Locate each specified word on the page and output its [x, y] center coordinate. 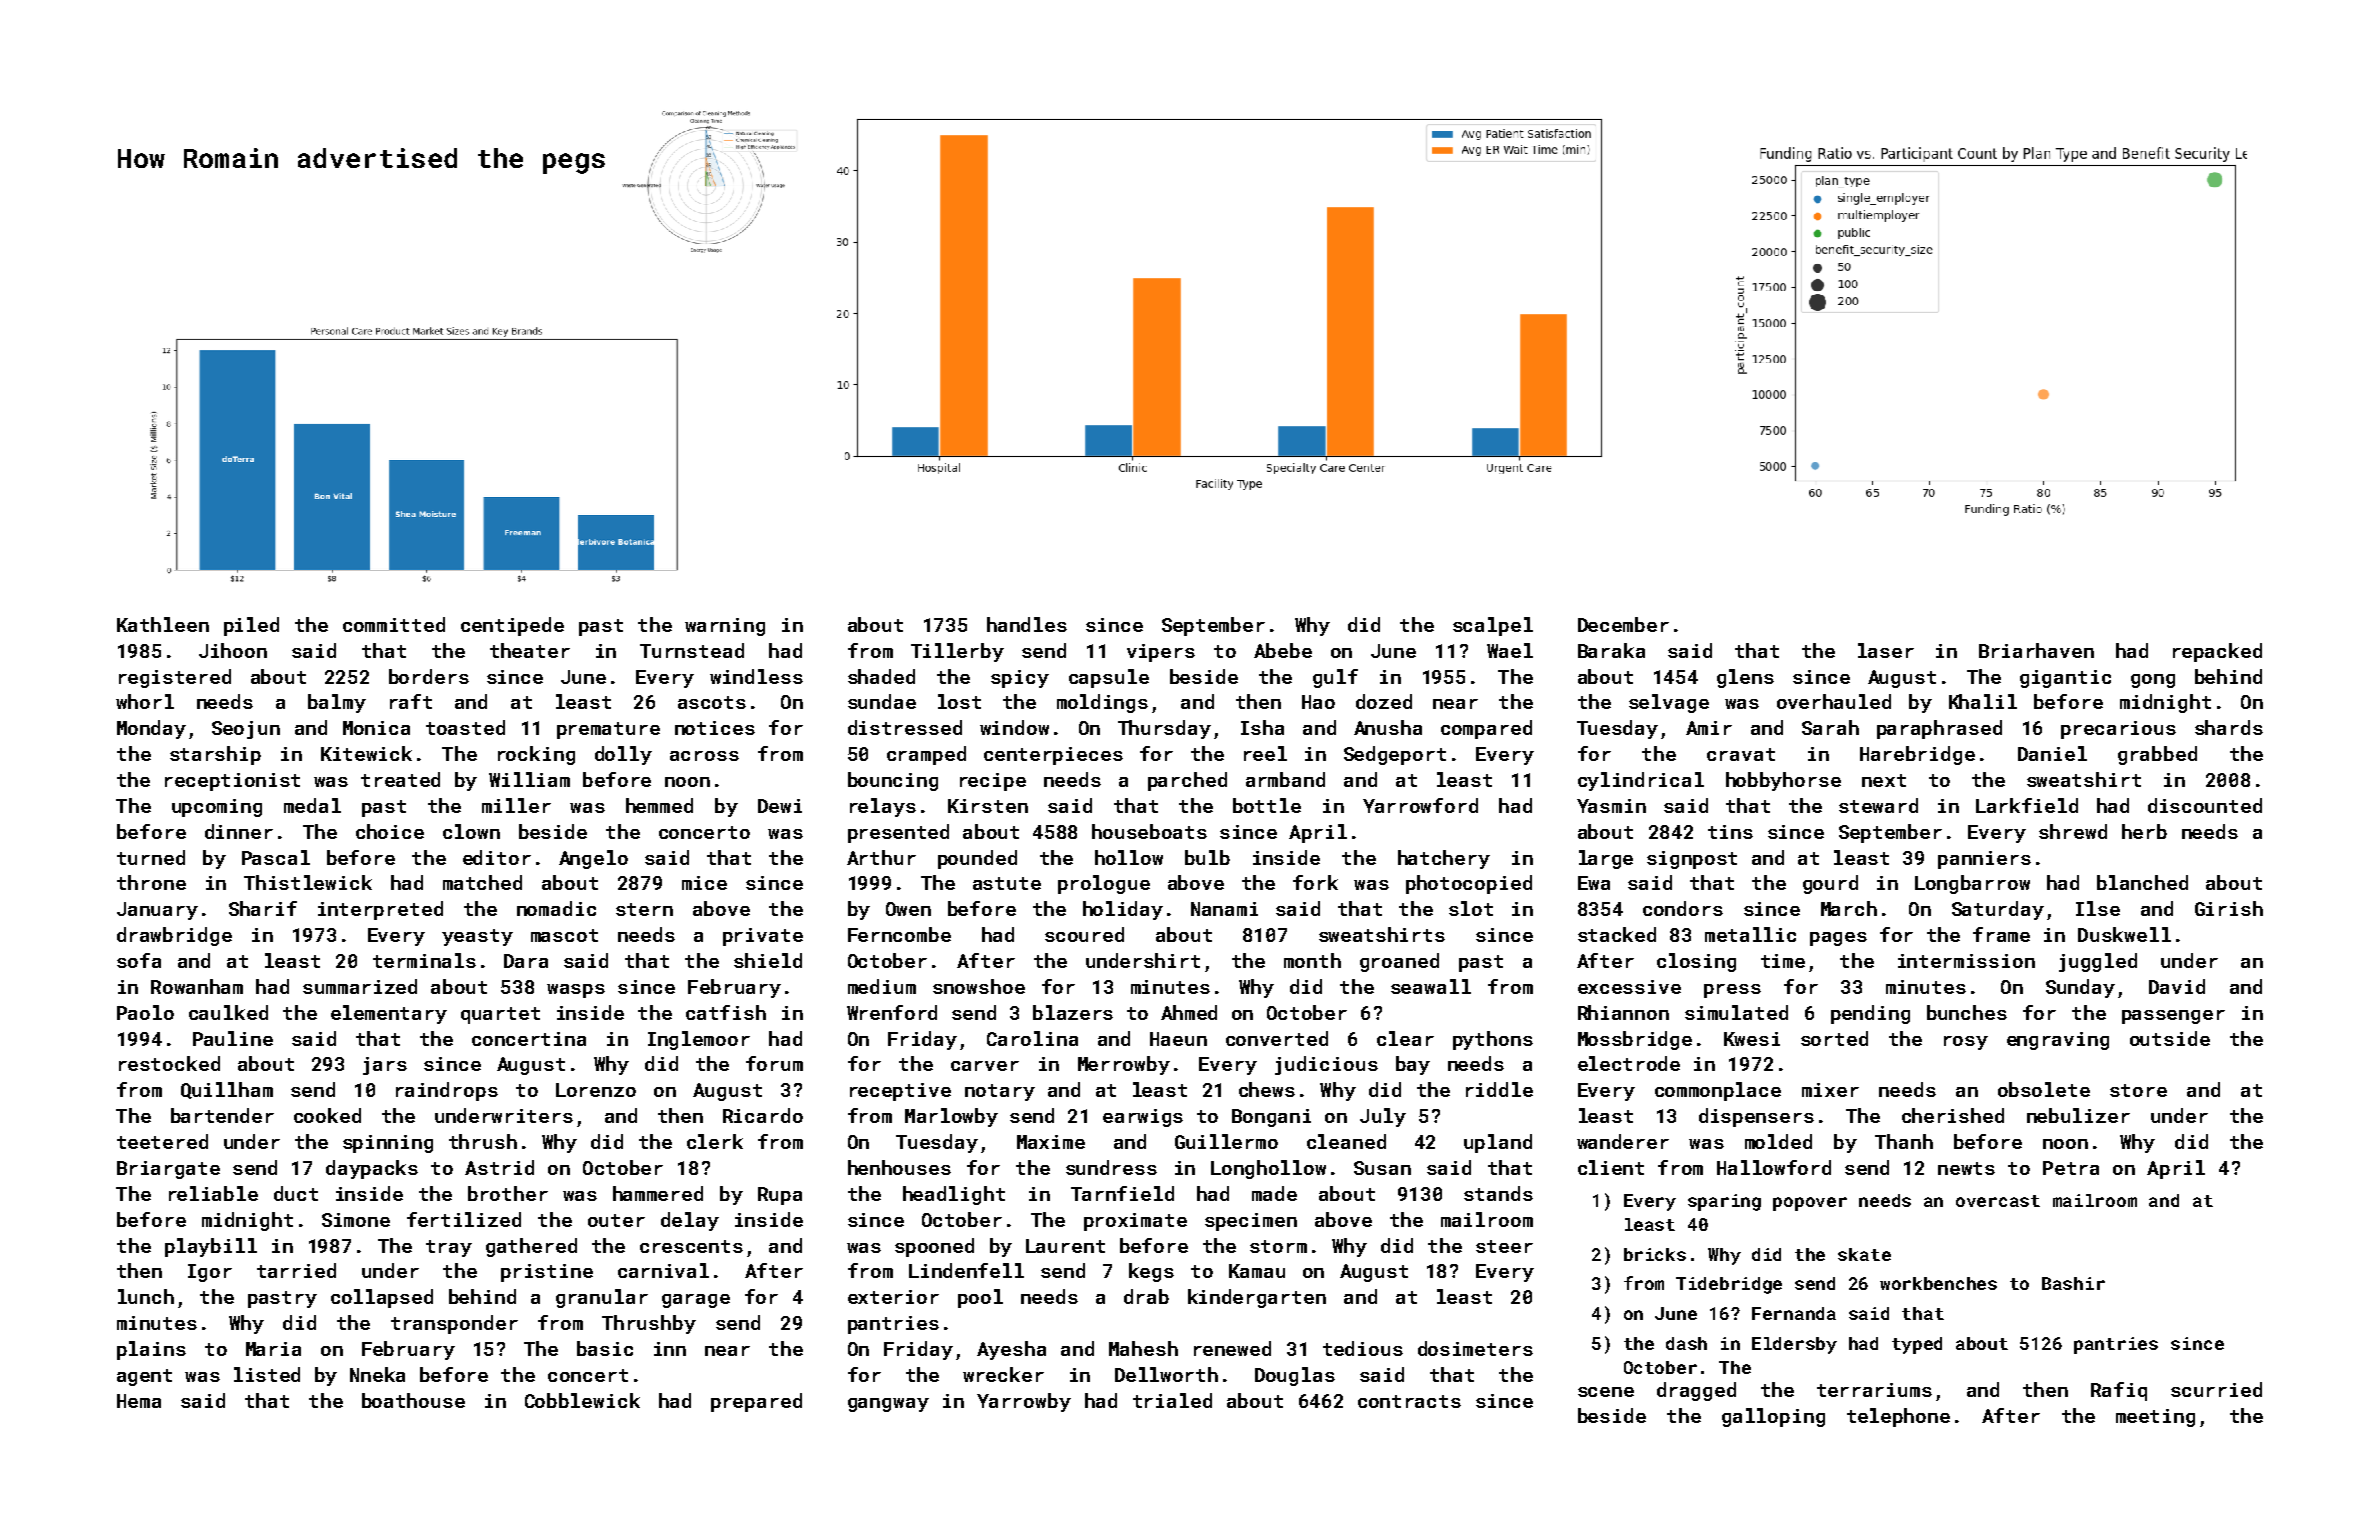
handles [1027, 624]
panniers [1984, 860]
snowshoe [979, 986]
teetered [162, 1141]
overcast [1998, 1201]
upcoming [217, 808]
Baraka [1611, 650]
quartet [500, 1015]
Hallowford [1774, 1167]
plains [151, 1350]
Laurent [1065, 1246]
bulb [1207, 857]
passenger [2173, 1017]
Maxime [1051, 1142]
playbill [211, 1247]
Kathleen [163, 624]
